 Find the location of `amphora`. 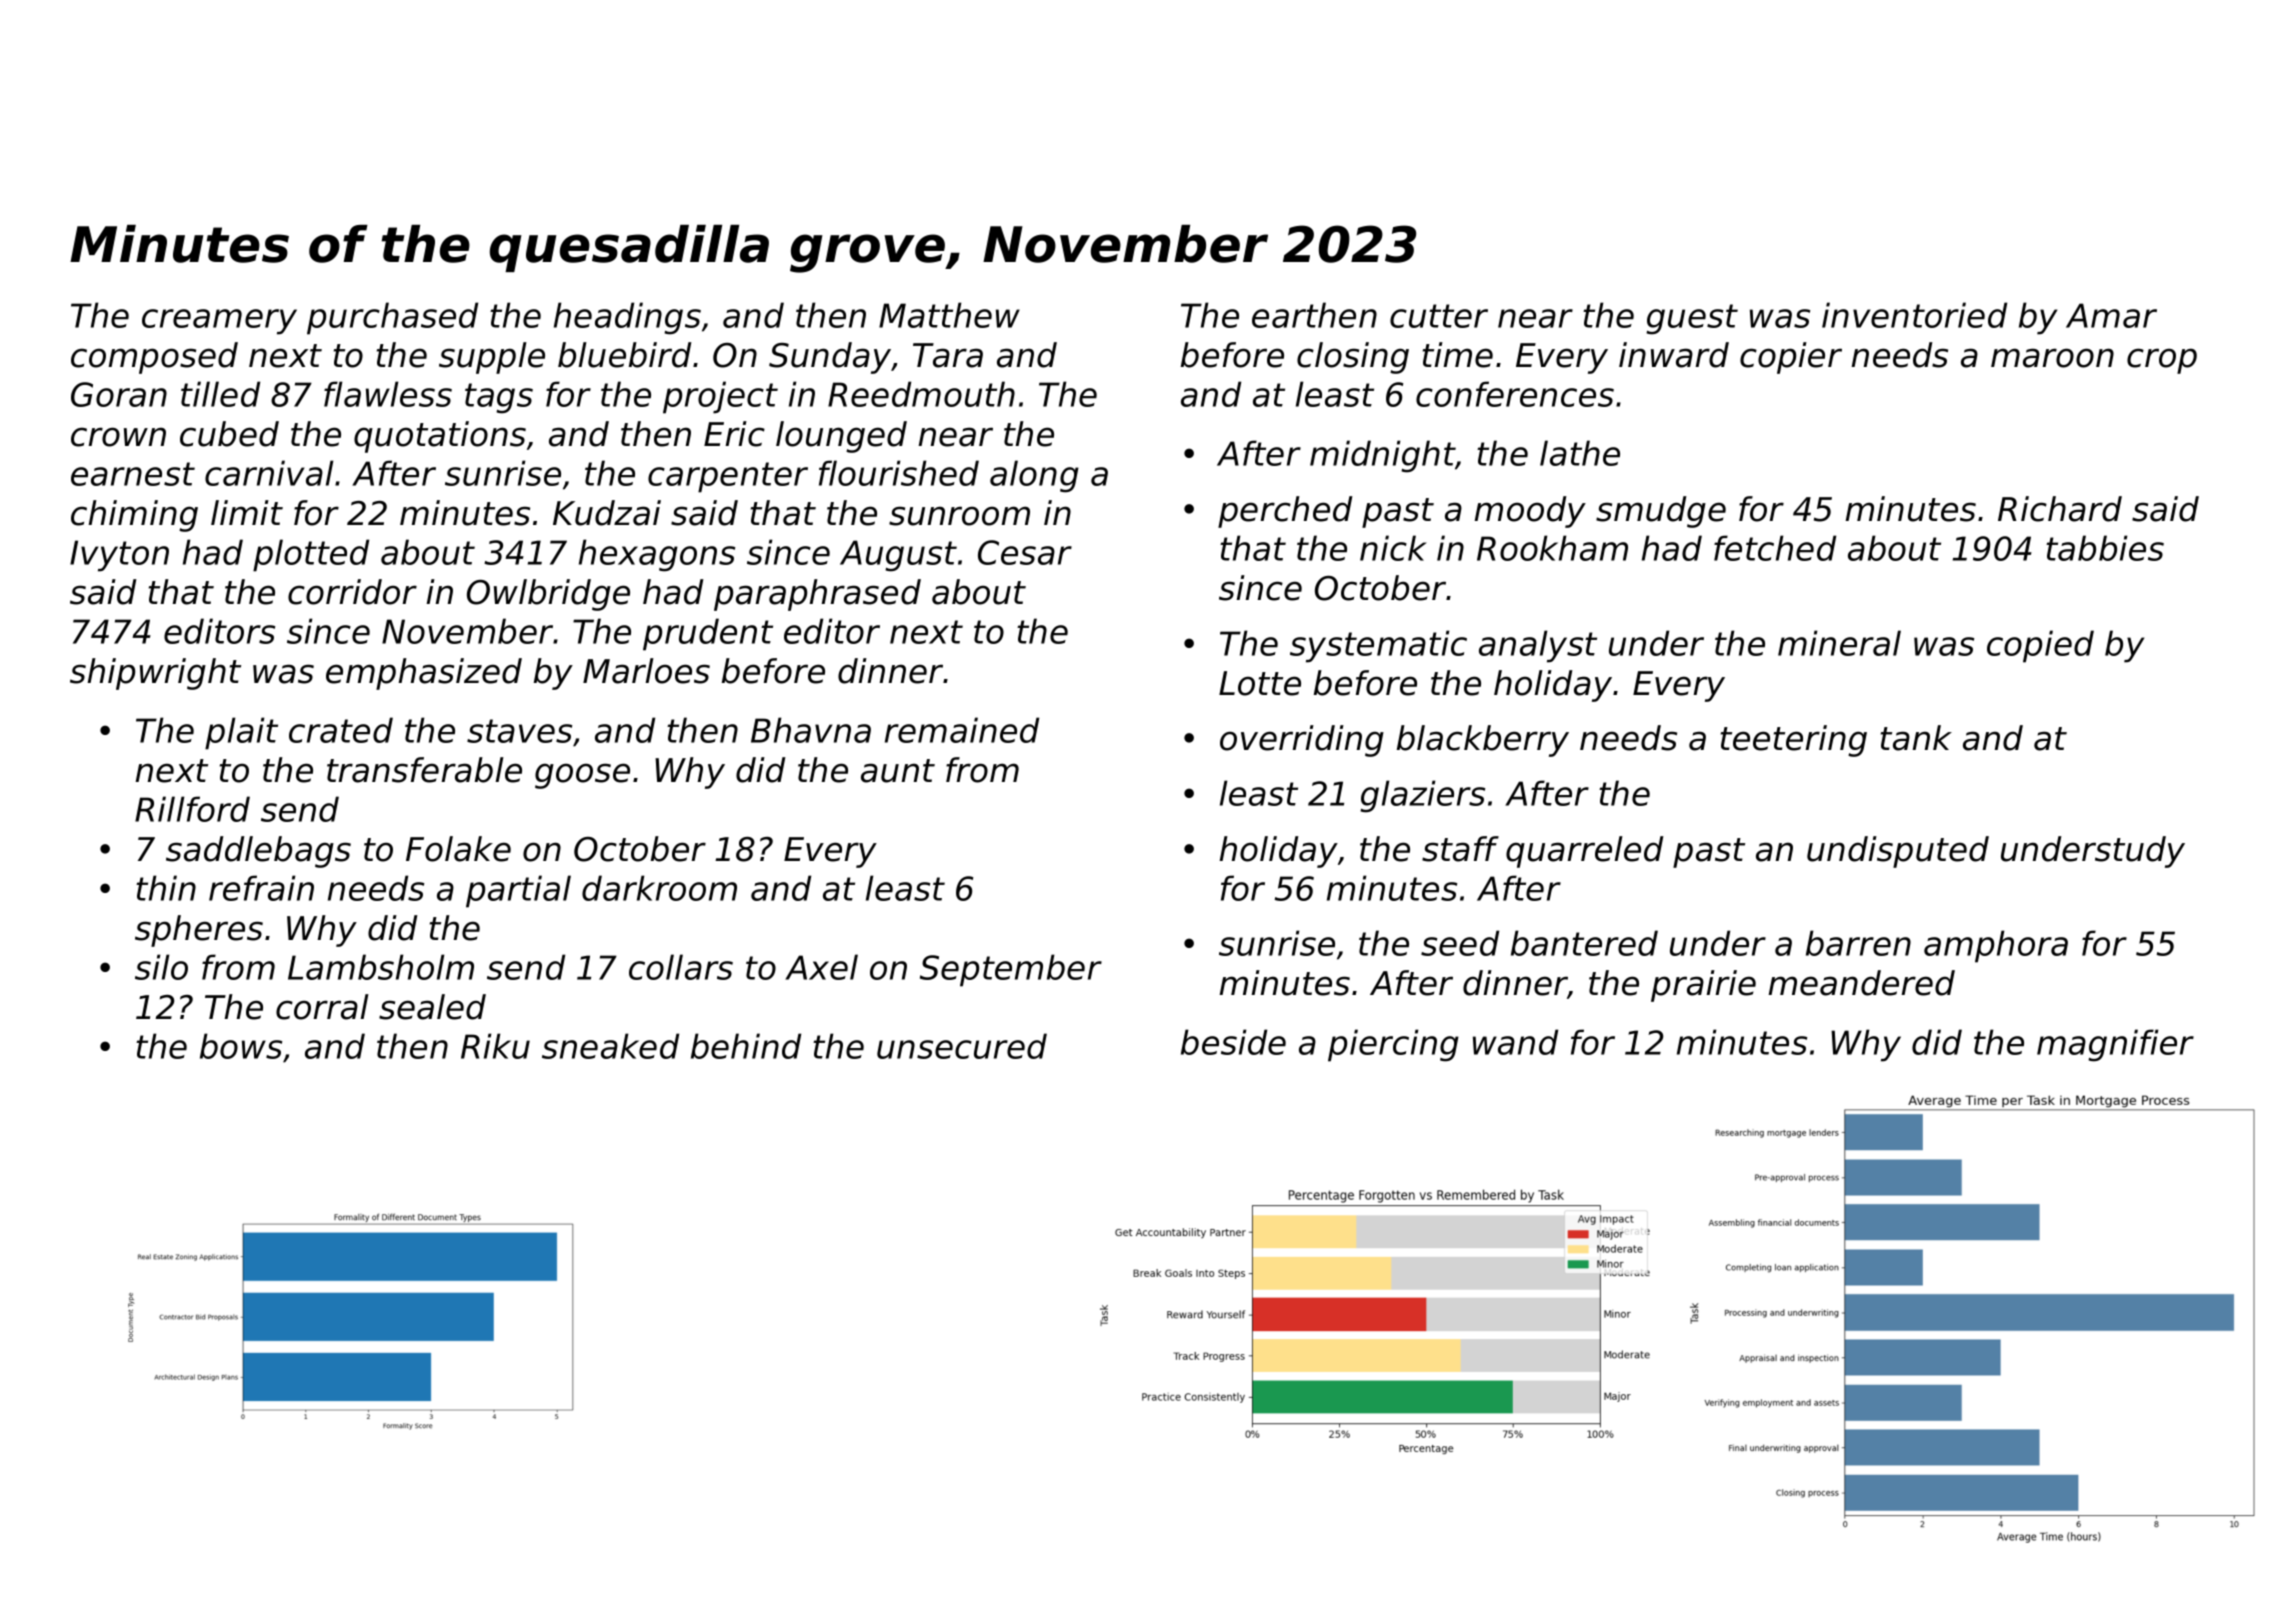

amphora is located at coordinates (1996, 946).
